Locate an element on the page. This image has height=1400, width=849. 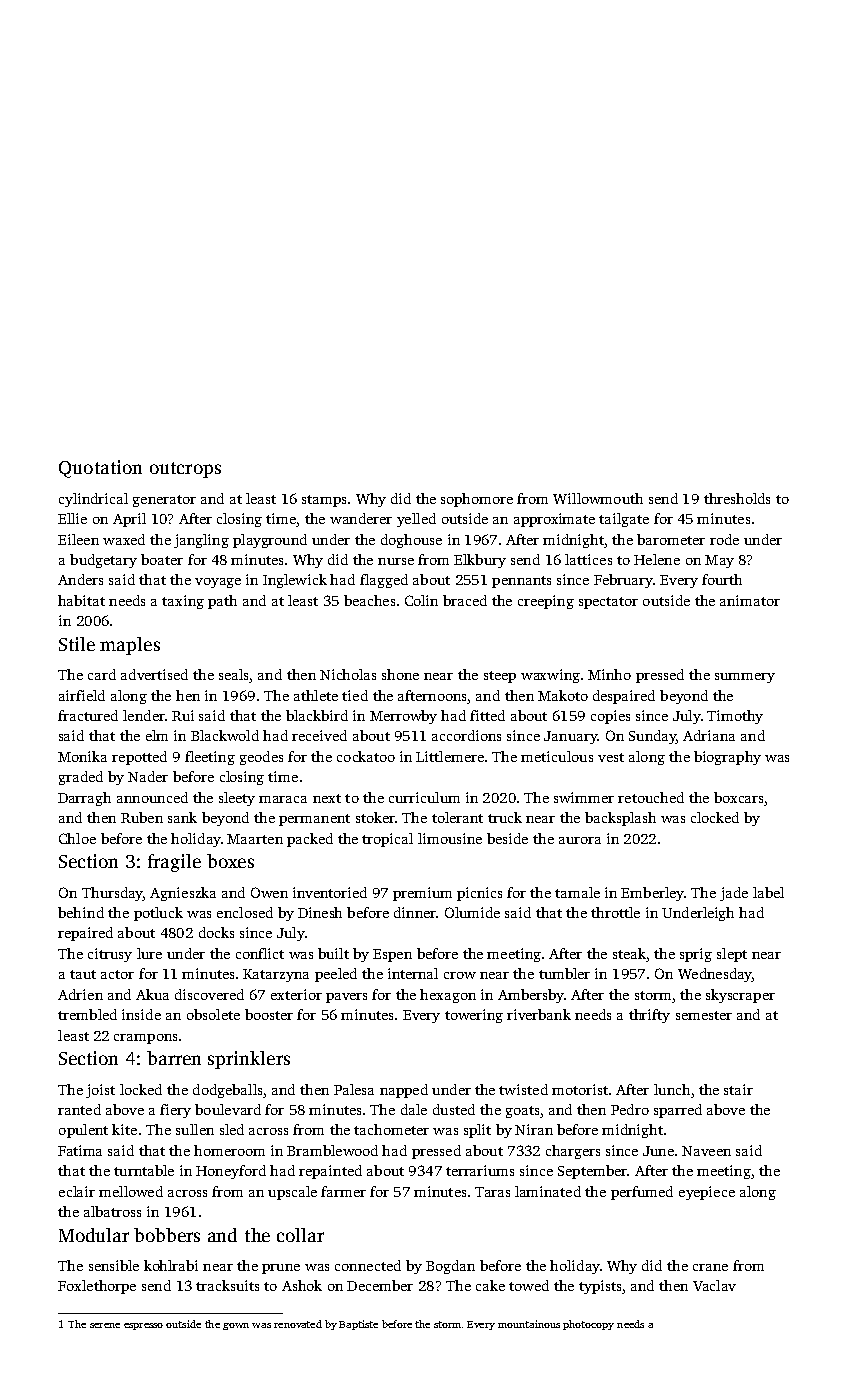
sophomore is located at coordinates (477, 500).
